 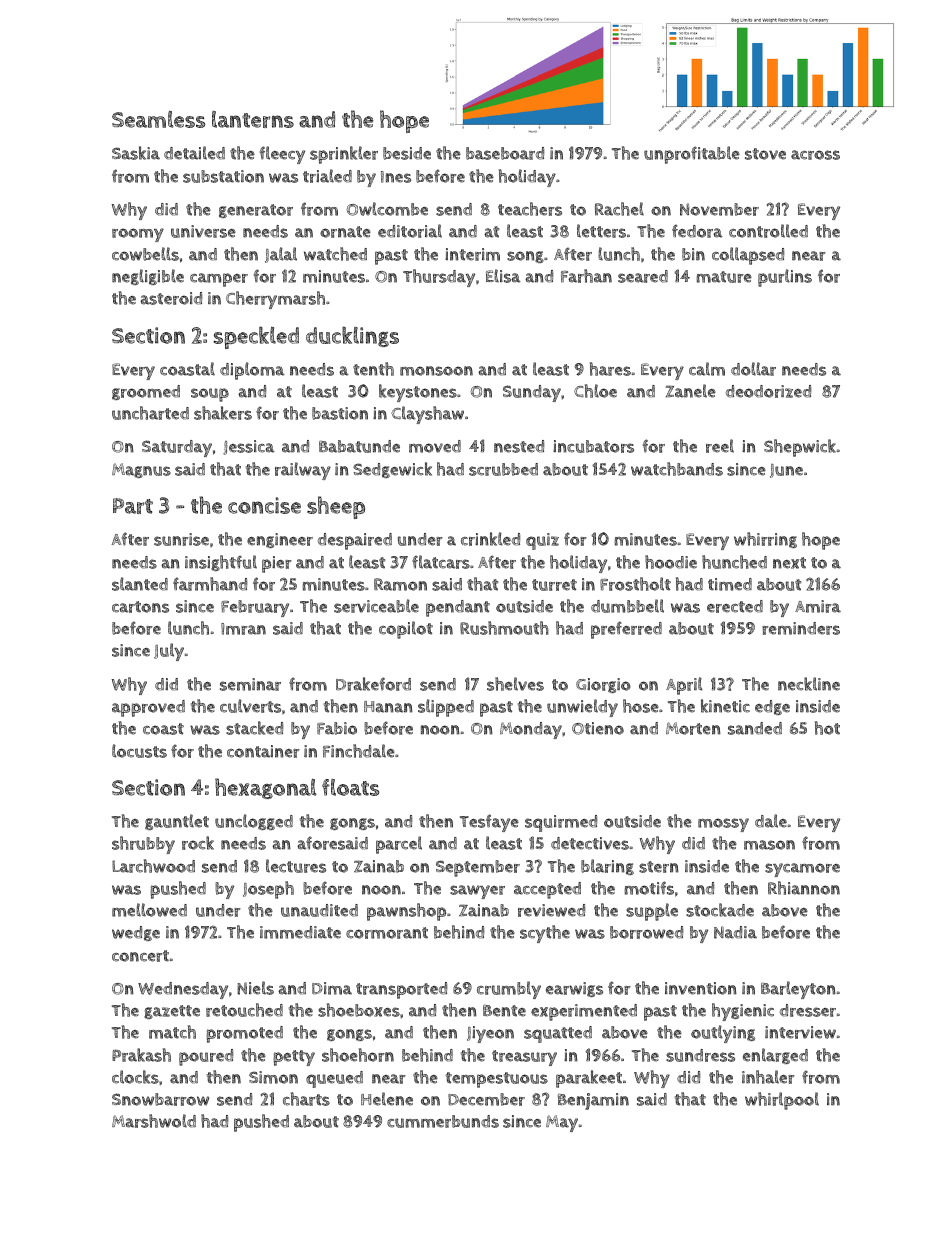 I want to click on baseboard, so click(x=505, y=153).
